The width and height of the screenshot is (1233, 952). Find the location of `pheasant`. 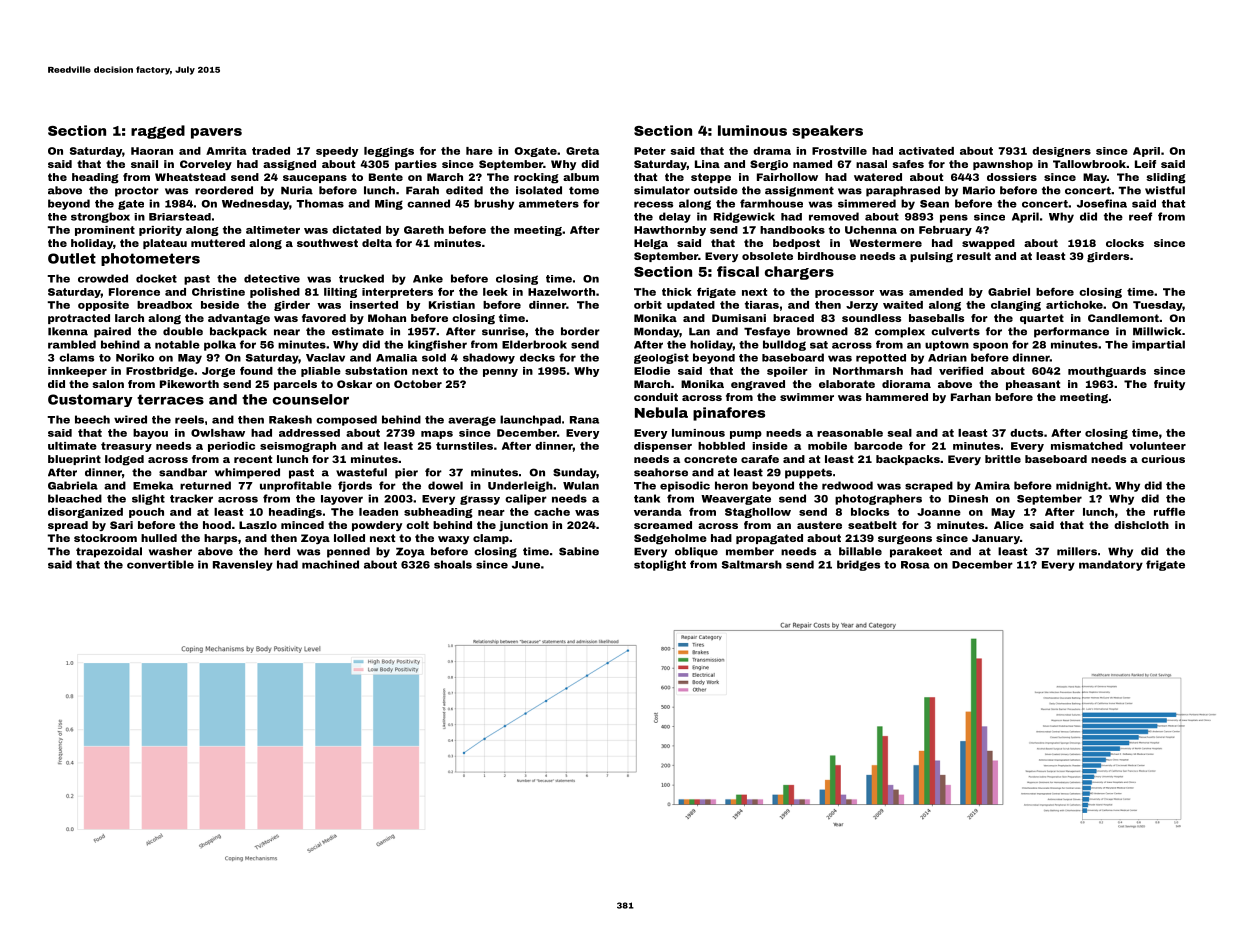

pheasant is located at coordinates (1033, 385).
